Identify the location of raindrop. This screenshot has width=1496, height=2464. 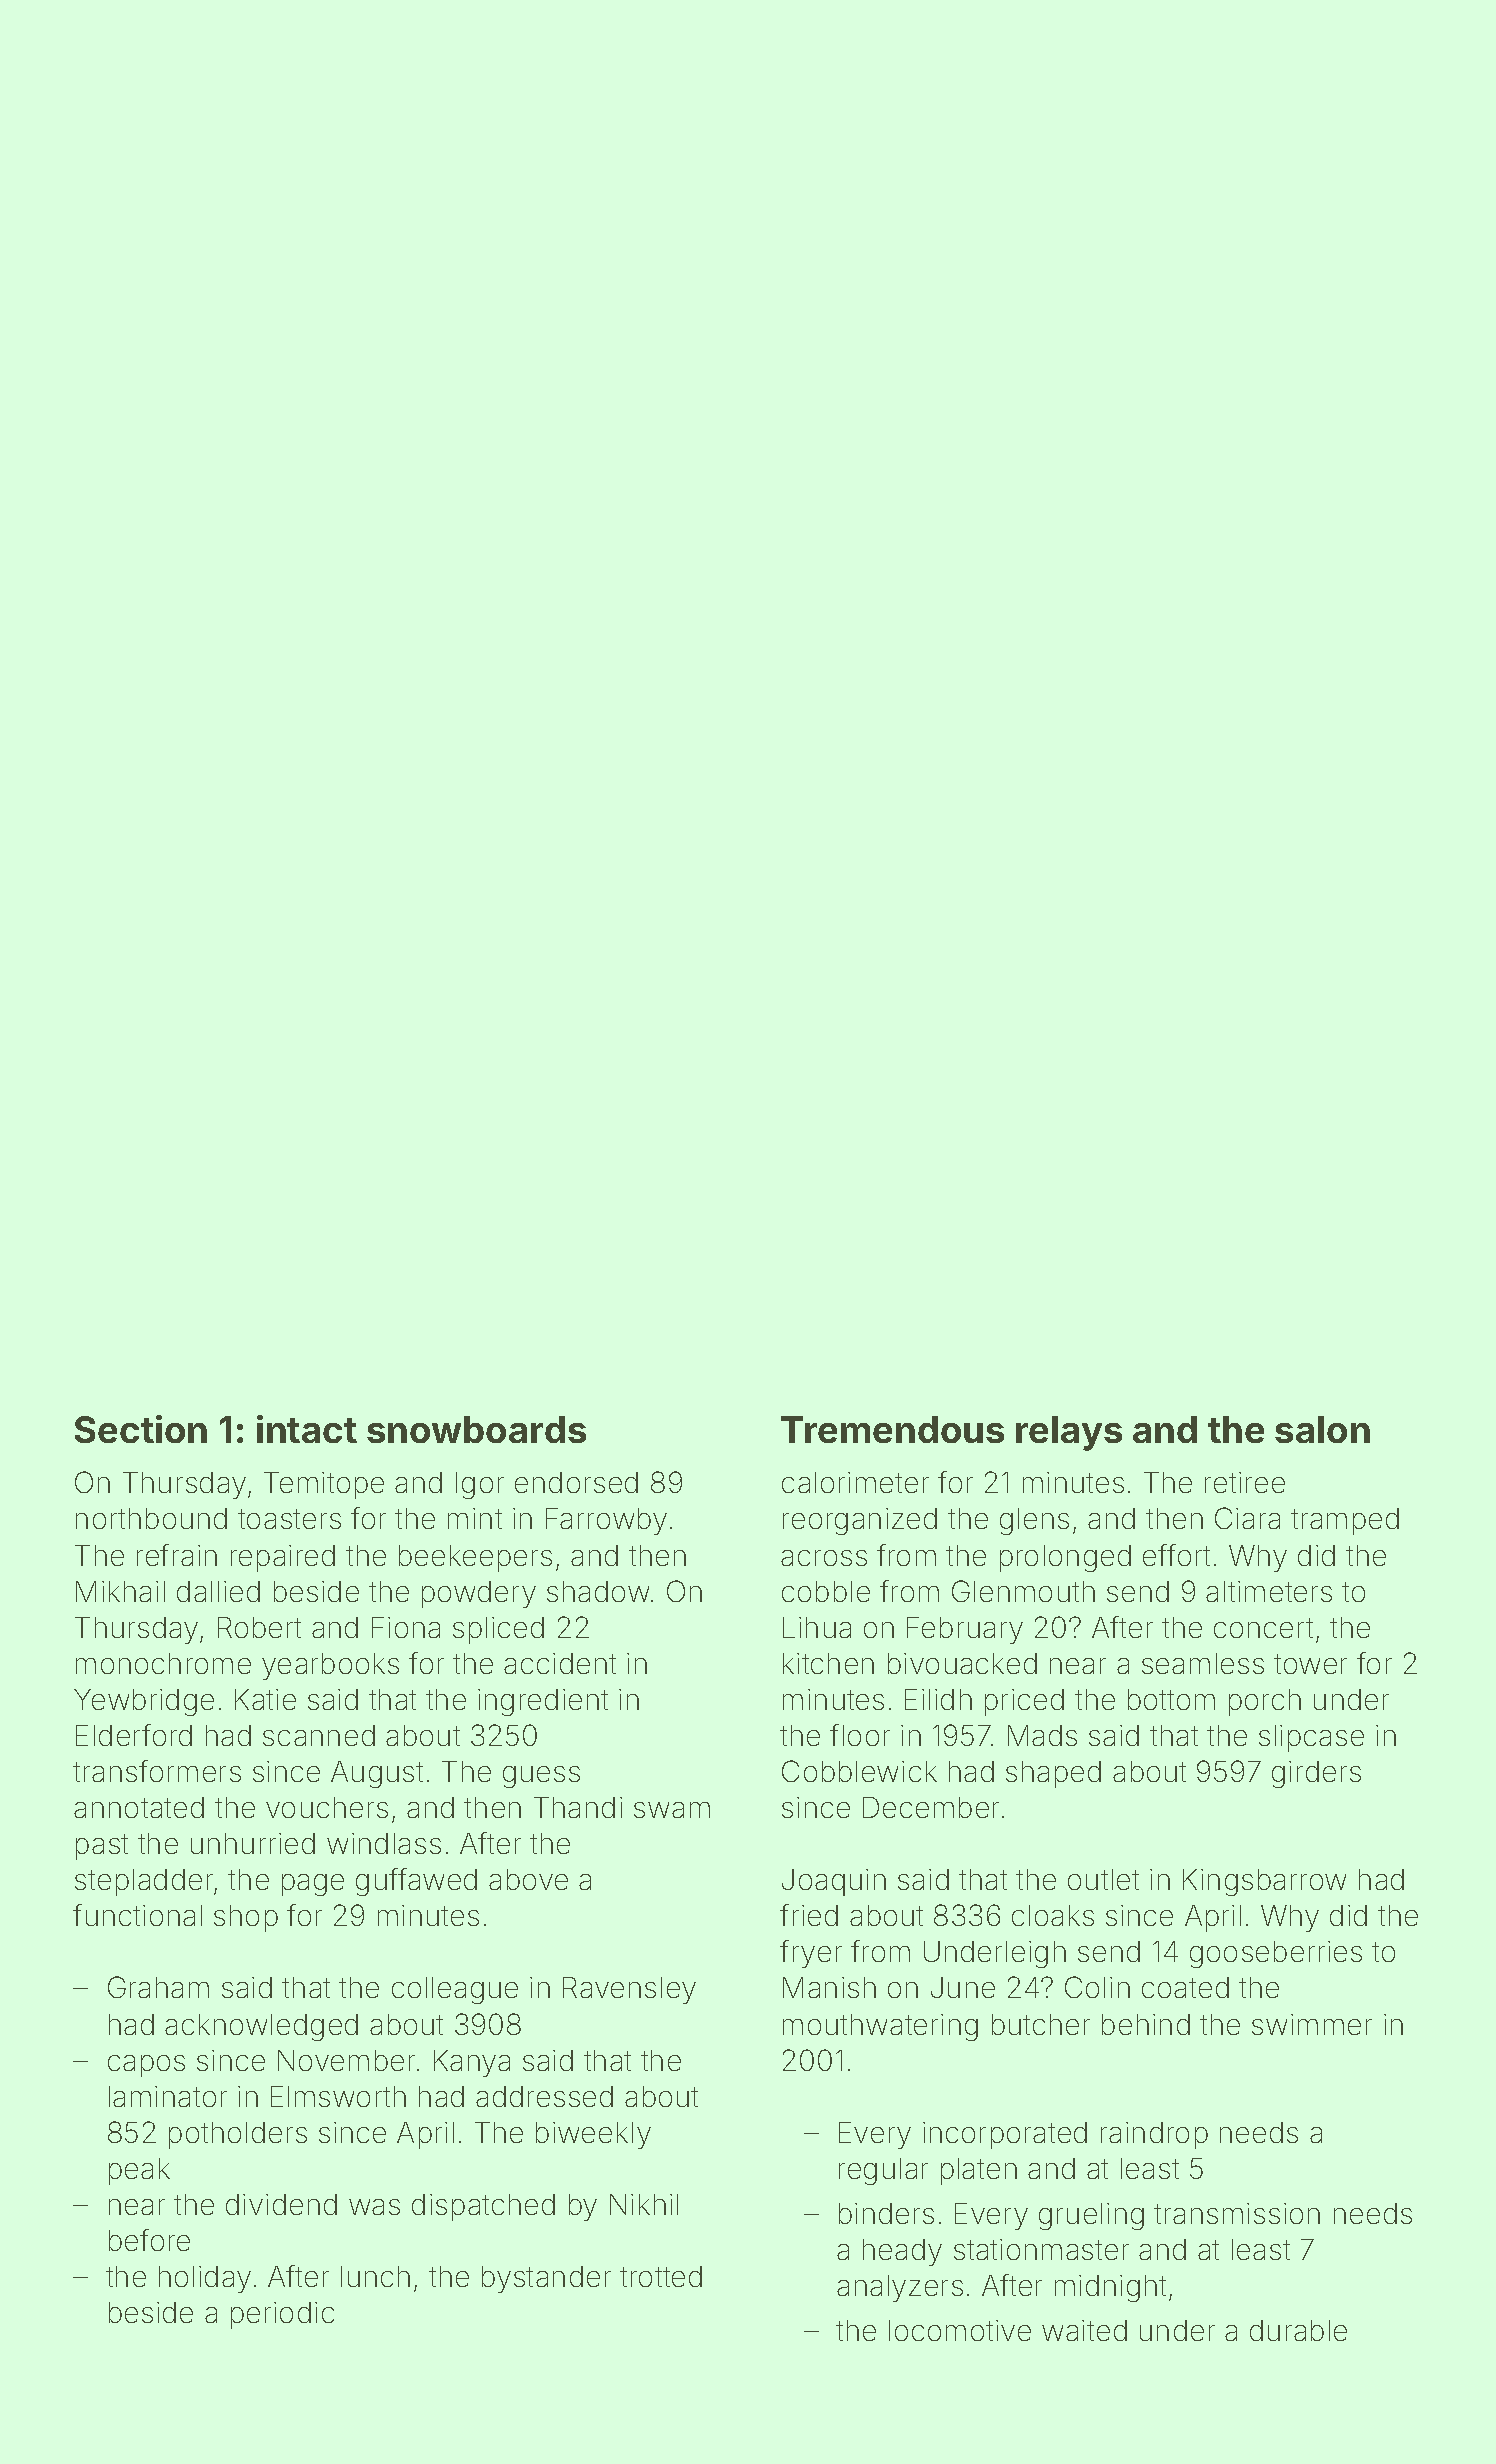
(1154, 2135).
